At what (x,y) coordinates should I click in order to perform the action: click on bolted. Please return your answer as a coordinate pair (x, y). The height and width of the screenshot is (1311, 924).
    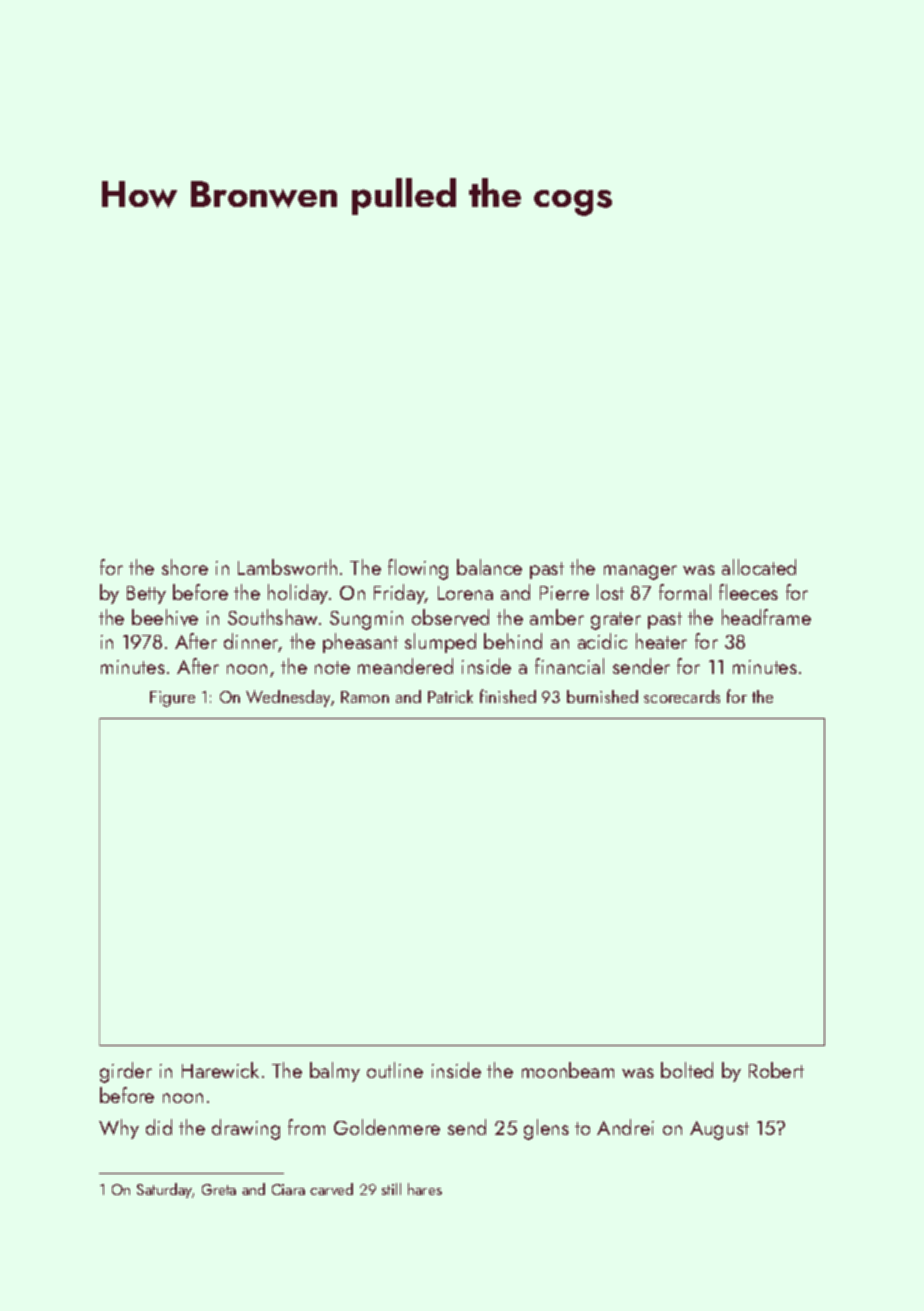
    Looking at the image, I should click on (687, 1070).
